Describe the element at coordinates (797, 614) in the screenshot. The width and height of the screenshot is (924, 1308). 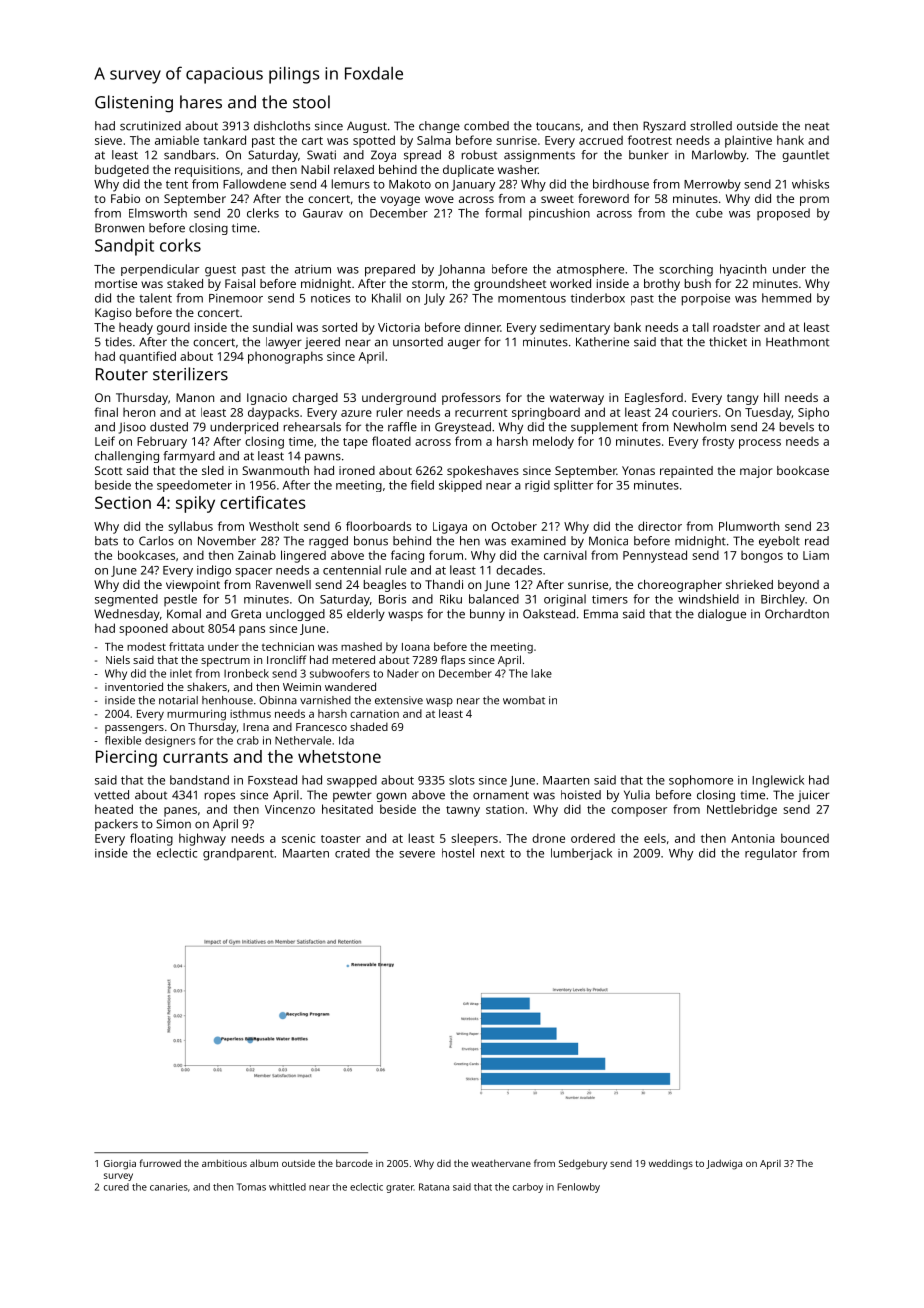
I see `Orchardton` at that location.
